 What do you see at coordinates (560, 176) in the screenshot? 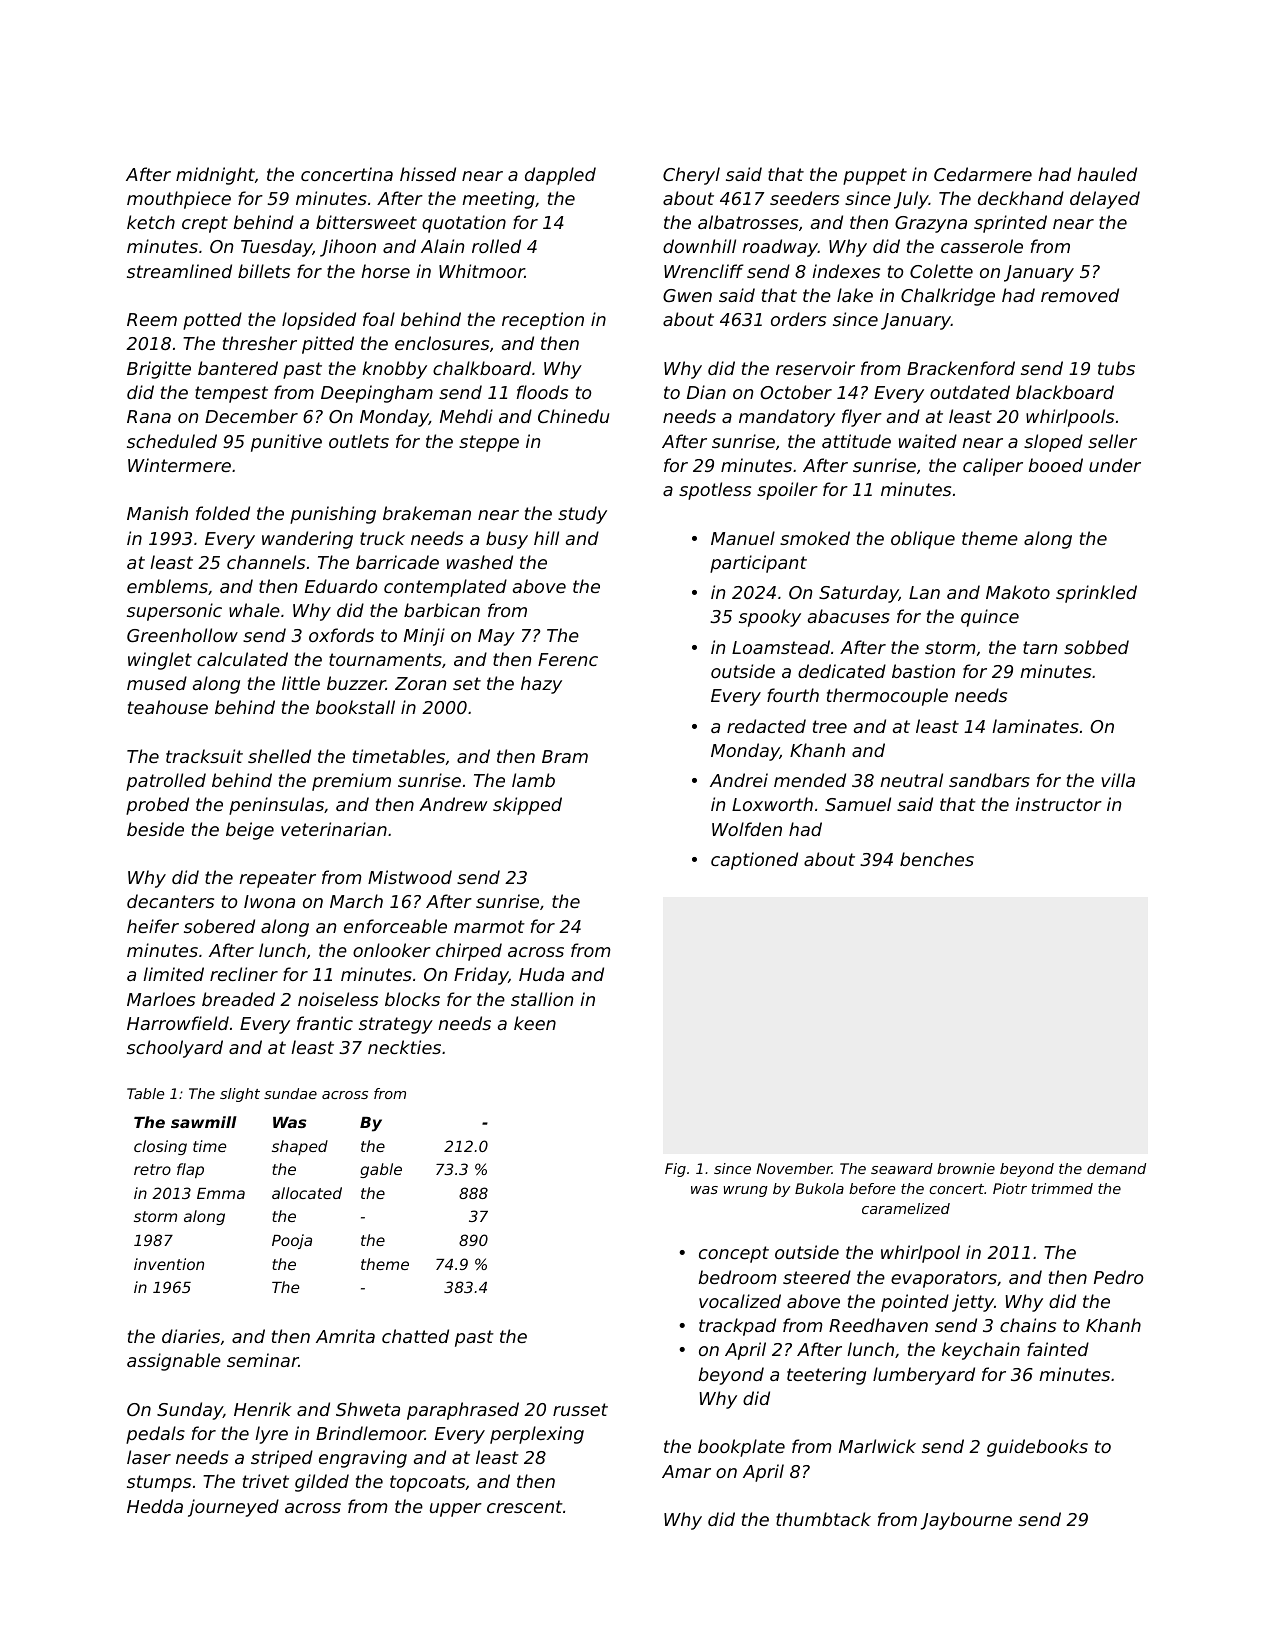
I see `dappled` at bounding box center [560, 176].
